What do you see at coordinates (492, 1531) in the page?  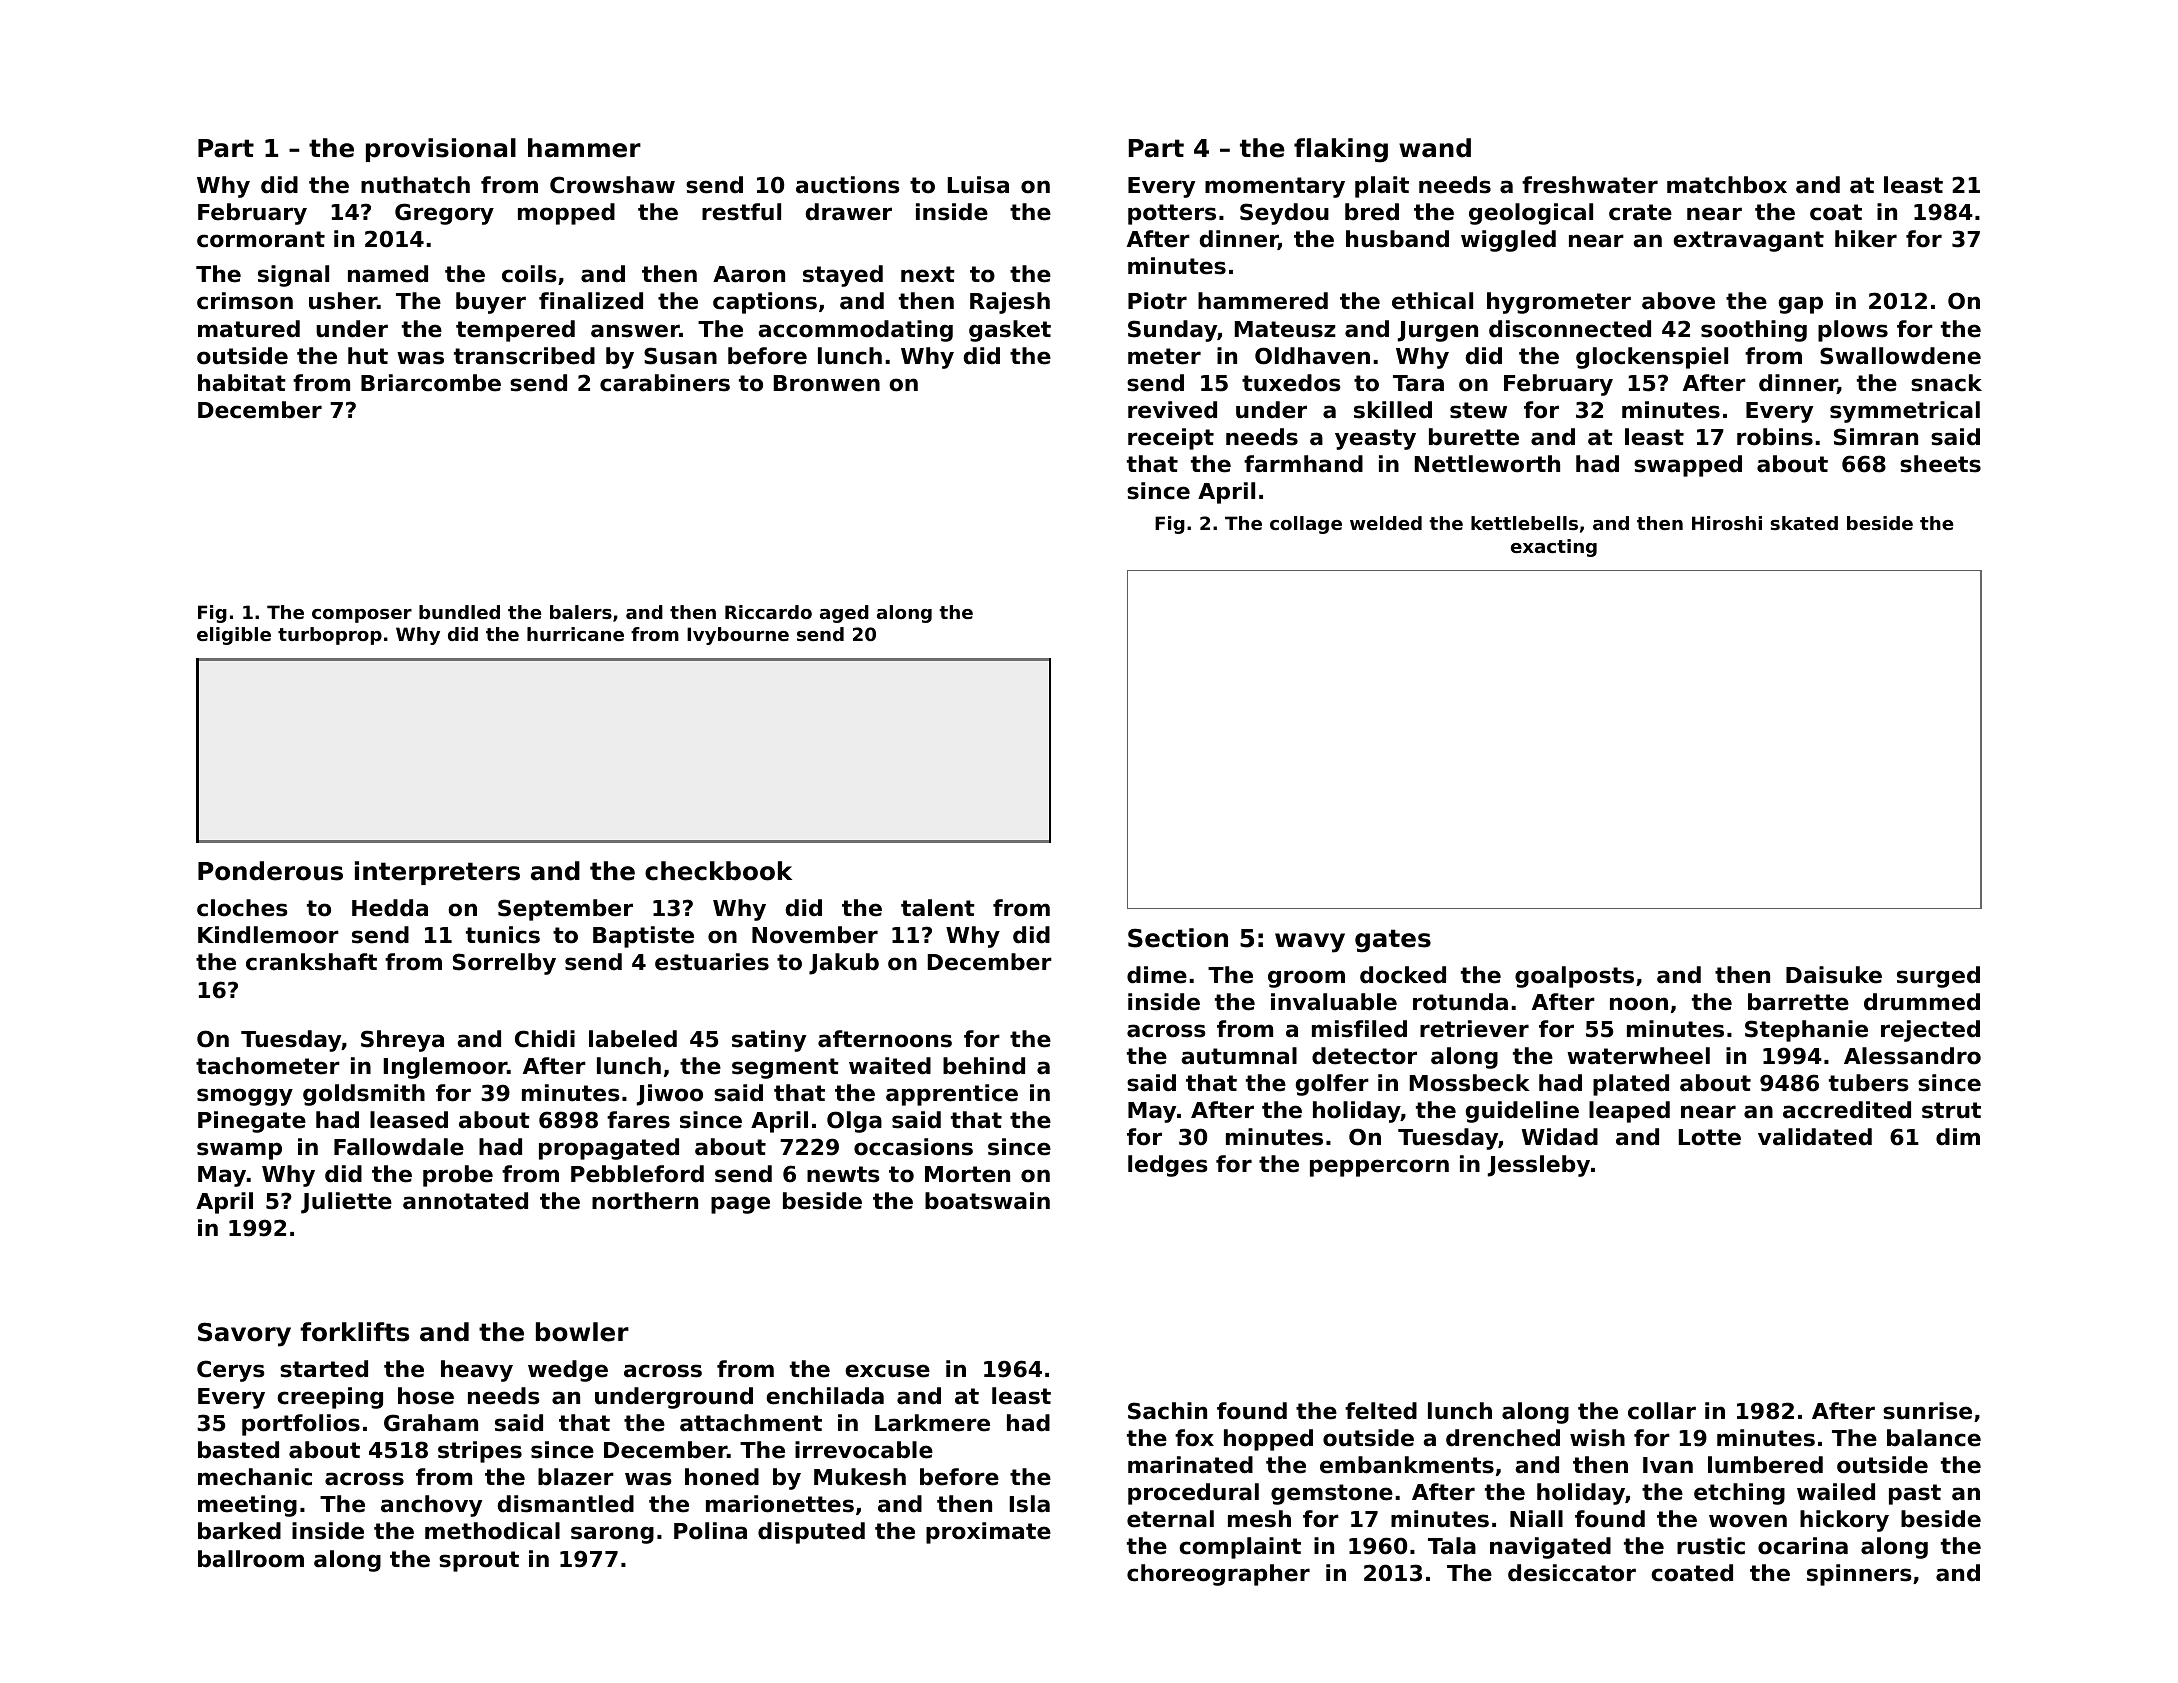 I see `methodical` at bounding box center [492, 1531].
